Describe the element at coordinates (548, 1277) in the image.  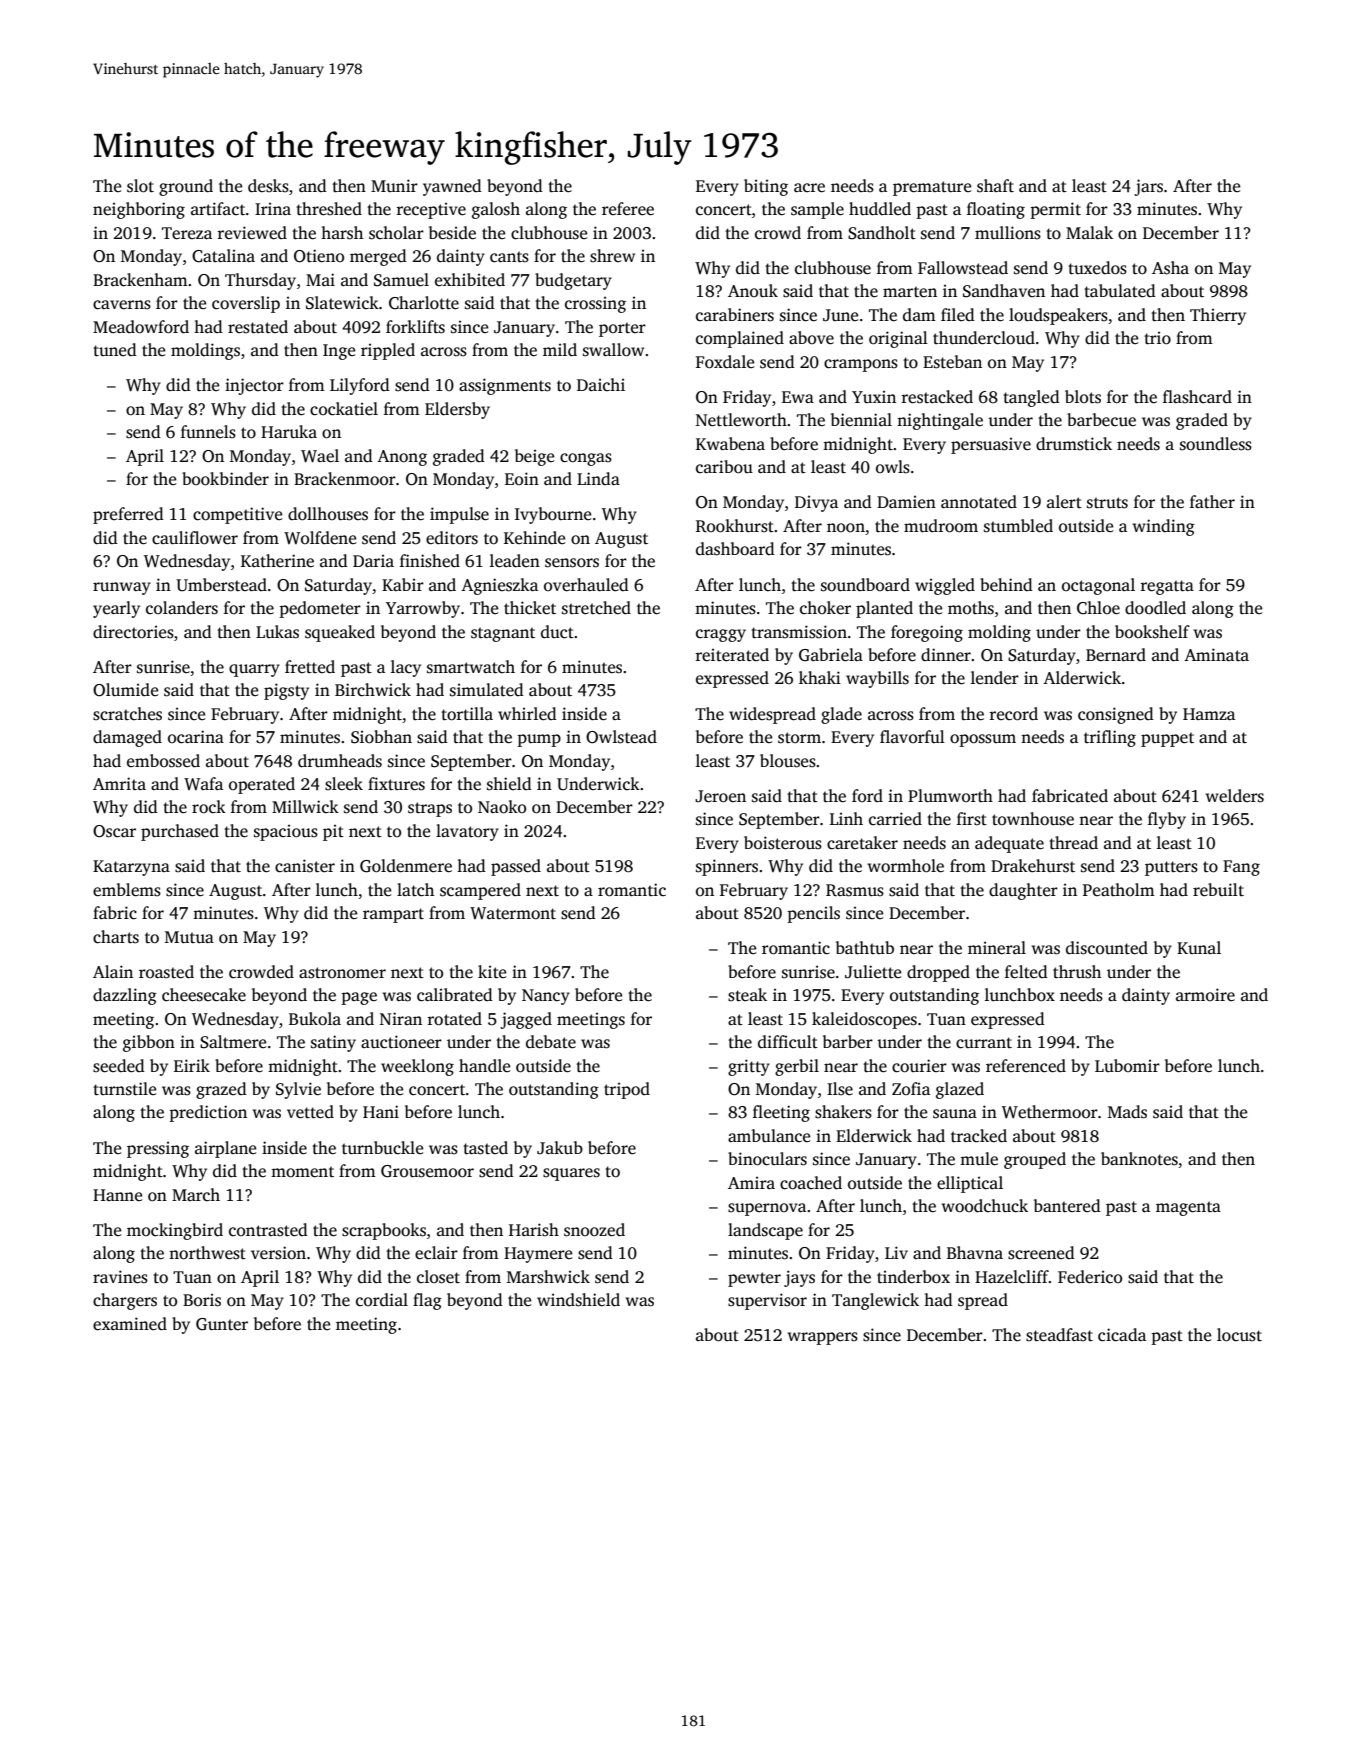
I see `Marshwick` at that location.
